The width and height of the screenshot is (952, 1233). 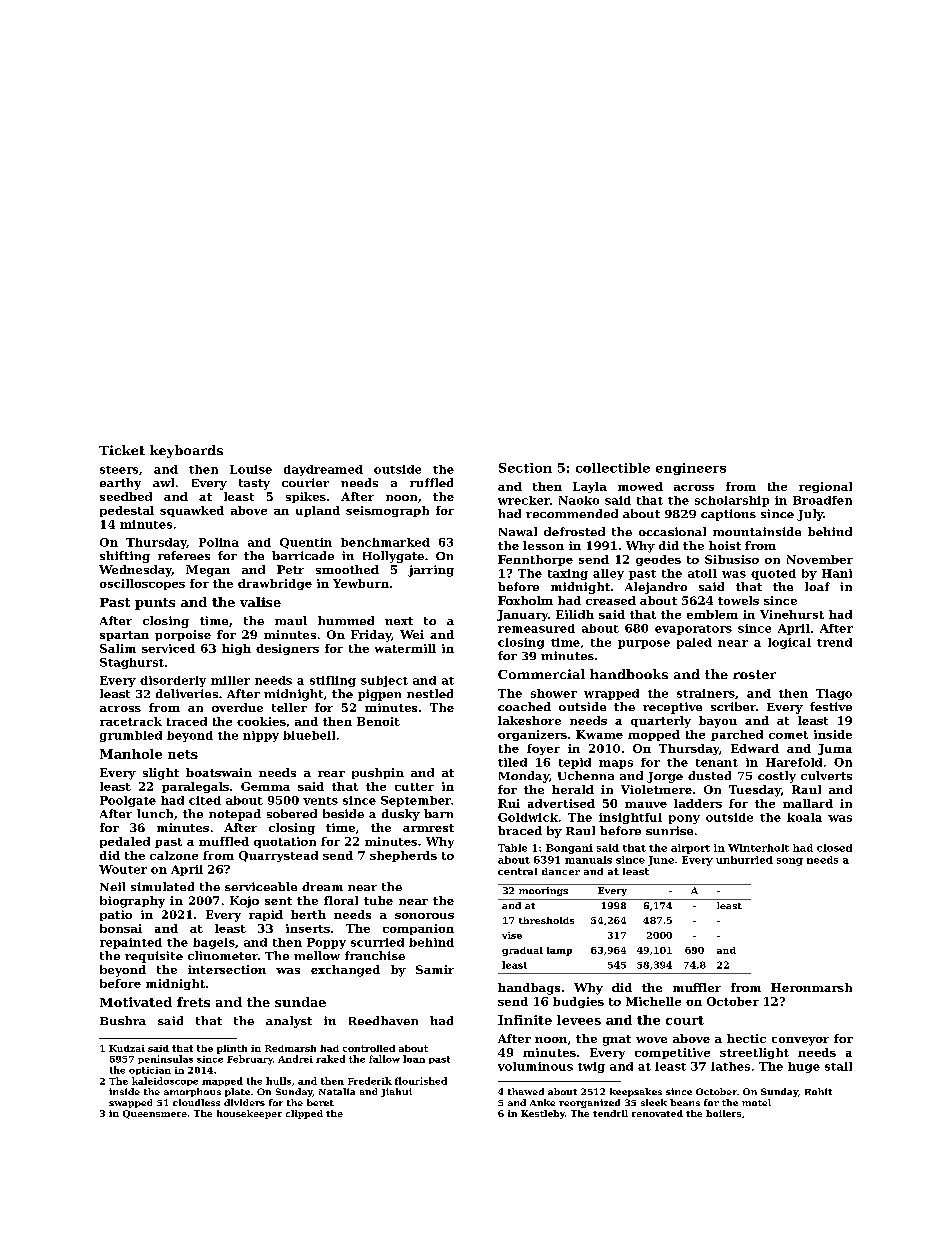 I want to click on Kestleby, so click(x=543, y=1114).
